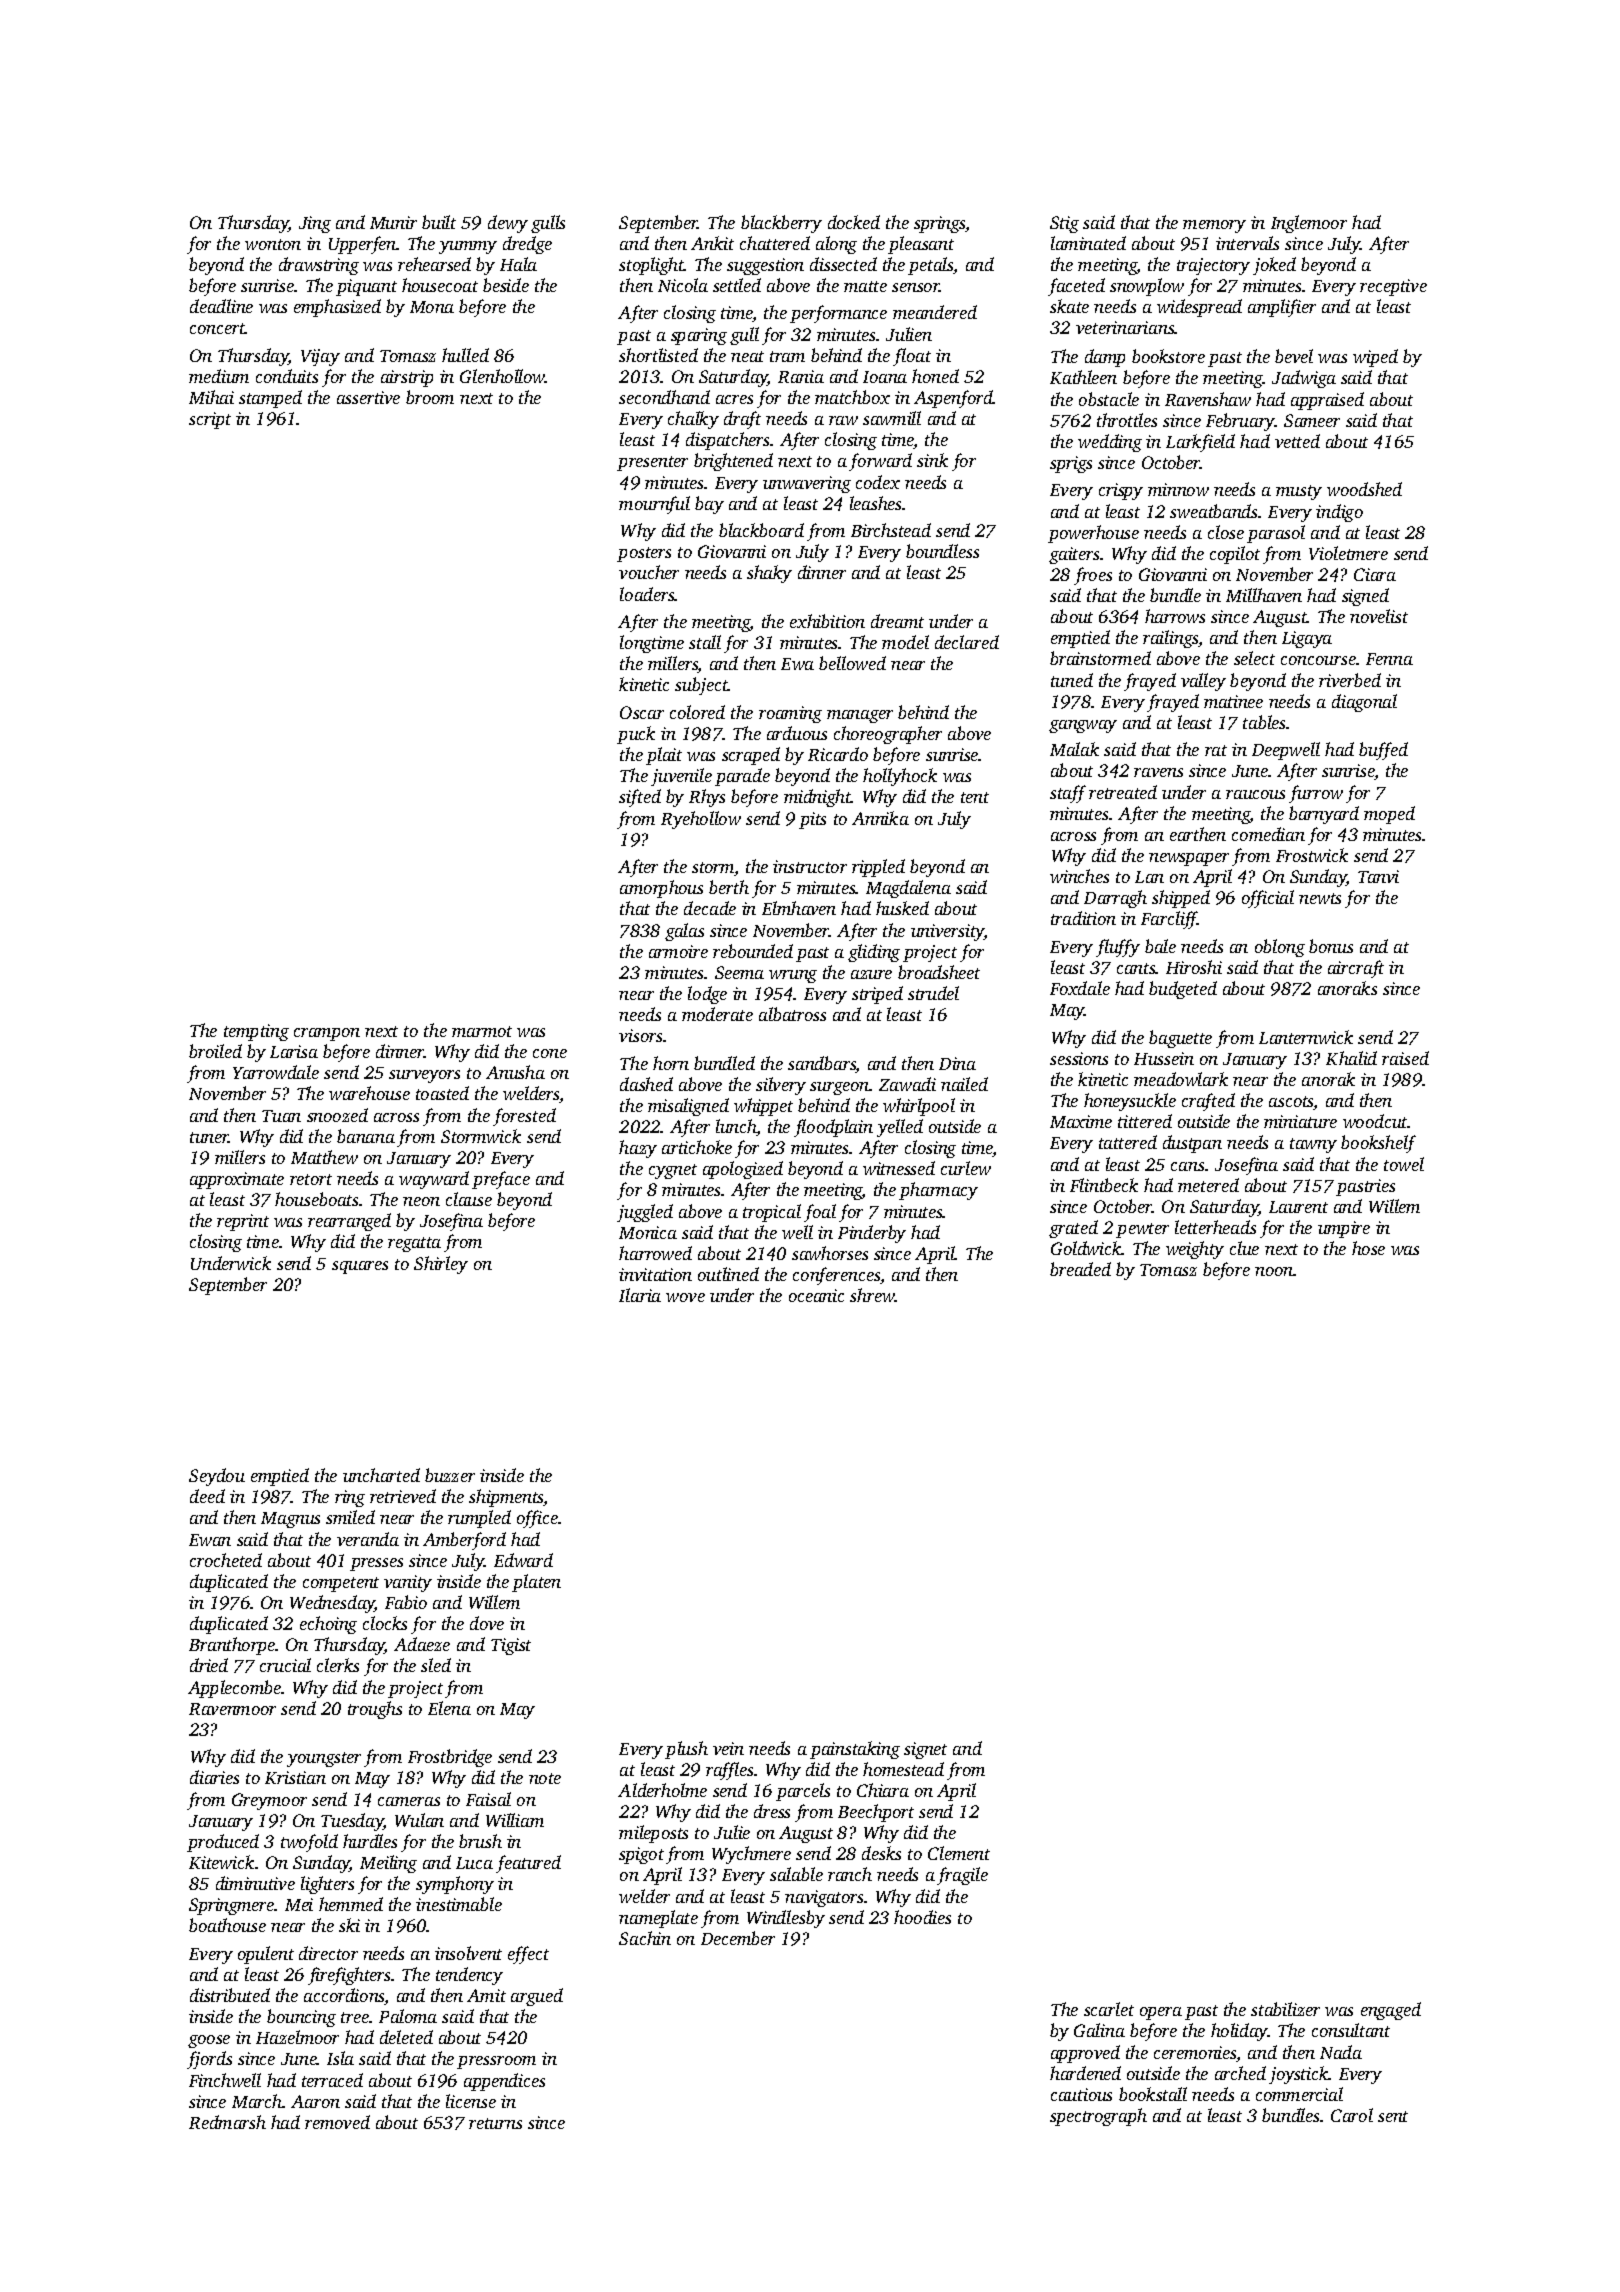 Image resolution: width=1620 pixels, height=2292 pixels. I want to click on reprint, so click(243, 1222).
